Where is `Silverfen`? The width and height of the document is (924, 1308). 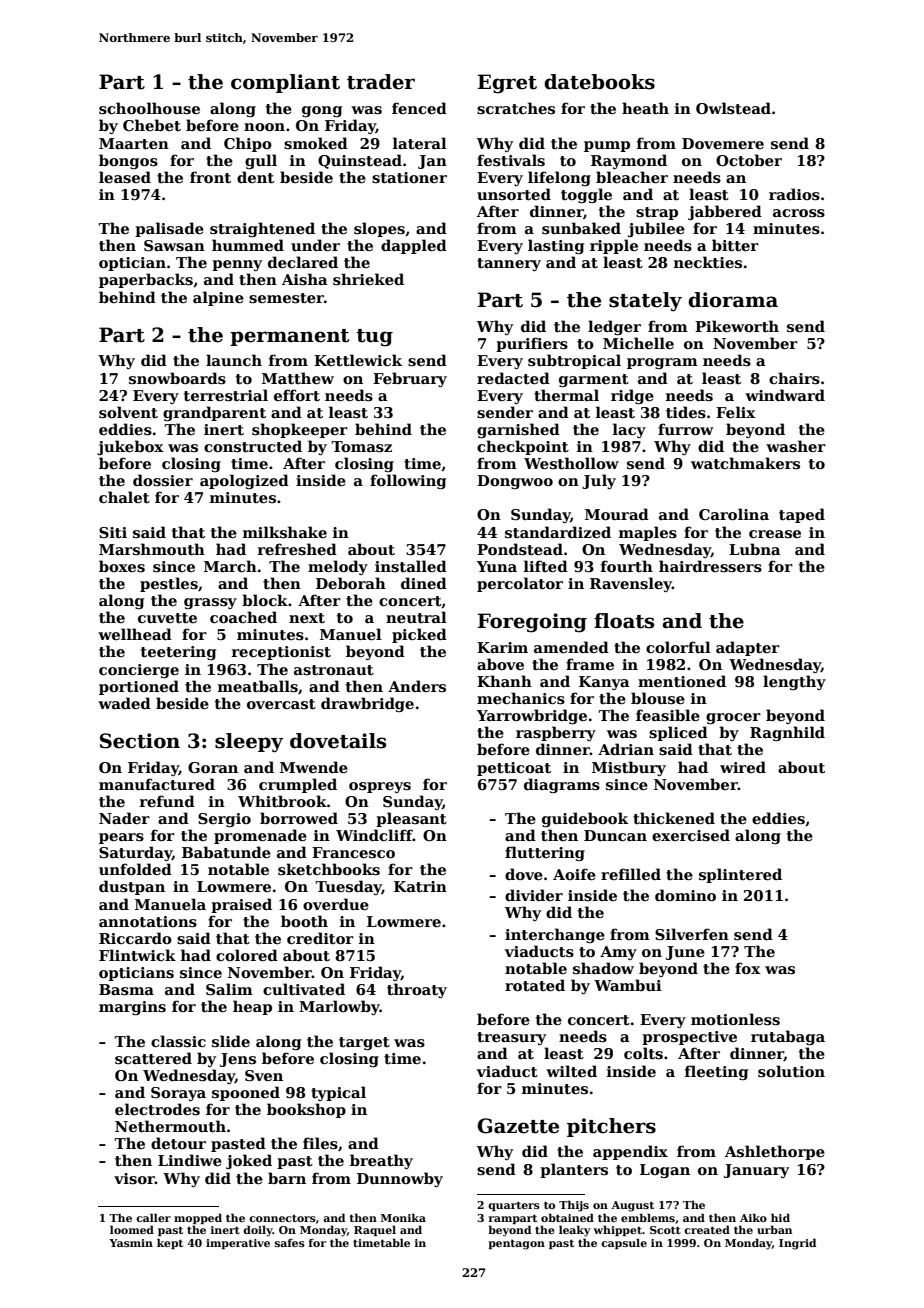
Silverfen is located at coordinates (692, 934).
